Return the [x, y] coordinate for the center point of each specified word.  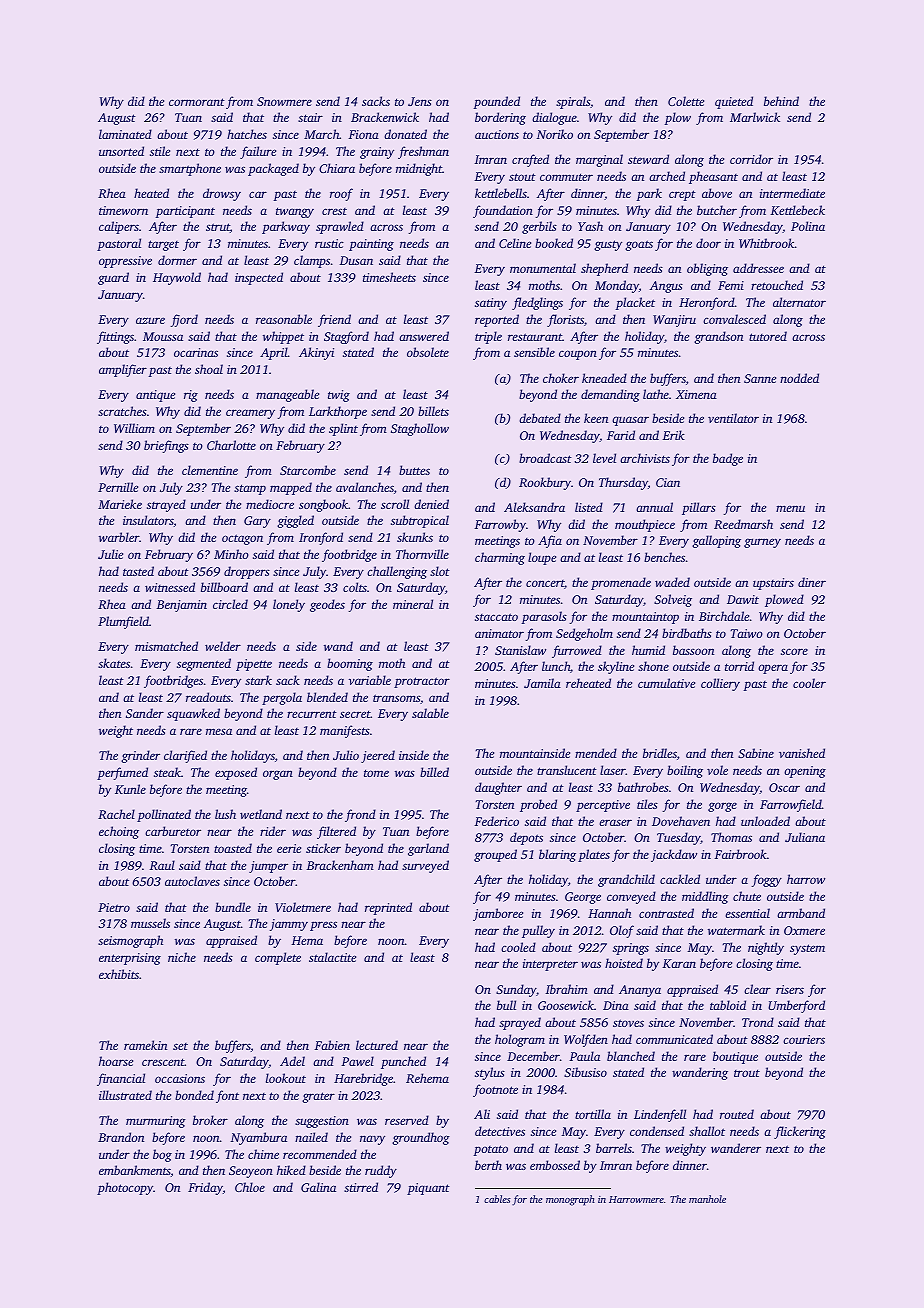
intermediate [792, 193]
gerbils [539, 227]
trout [747, 1073]
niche [182, 957]
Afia [550, 541]
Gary [257, 522]
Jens [420, 101]
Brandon [121, 1137]
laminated [125, 134]
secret [355, 714]
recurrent [312, 714]
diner [812, 582]
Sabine [756, 753]
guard [113, 278]
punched [403, 1062]
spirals [573, 102]
